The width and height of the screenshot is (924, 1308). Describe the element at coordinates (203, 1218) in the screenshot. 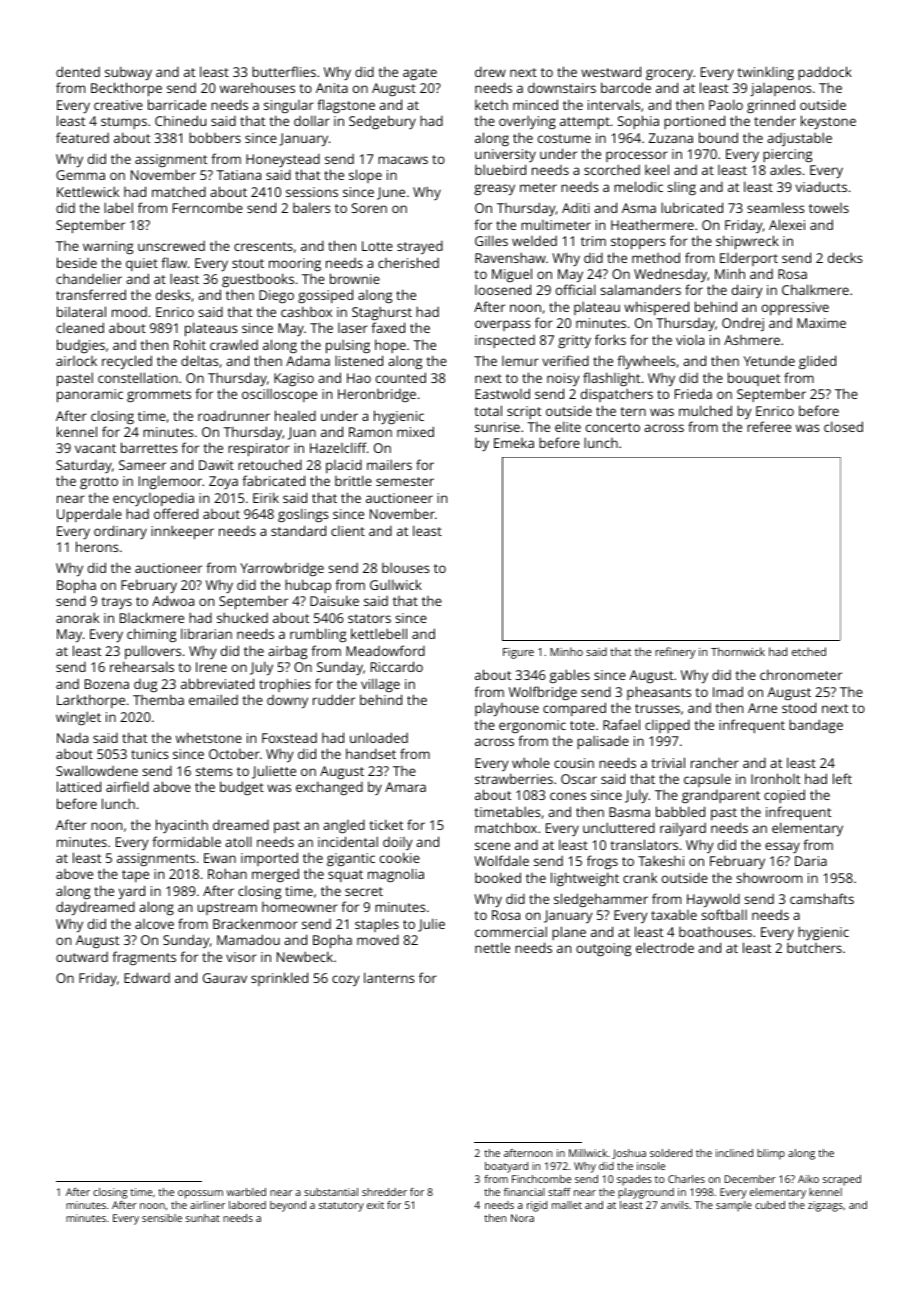

I see `sunhat` at that location.
